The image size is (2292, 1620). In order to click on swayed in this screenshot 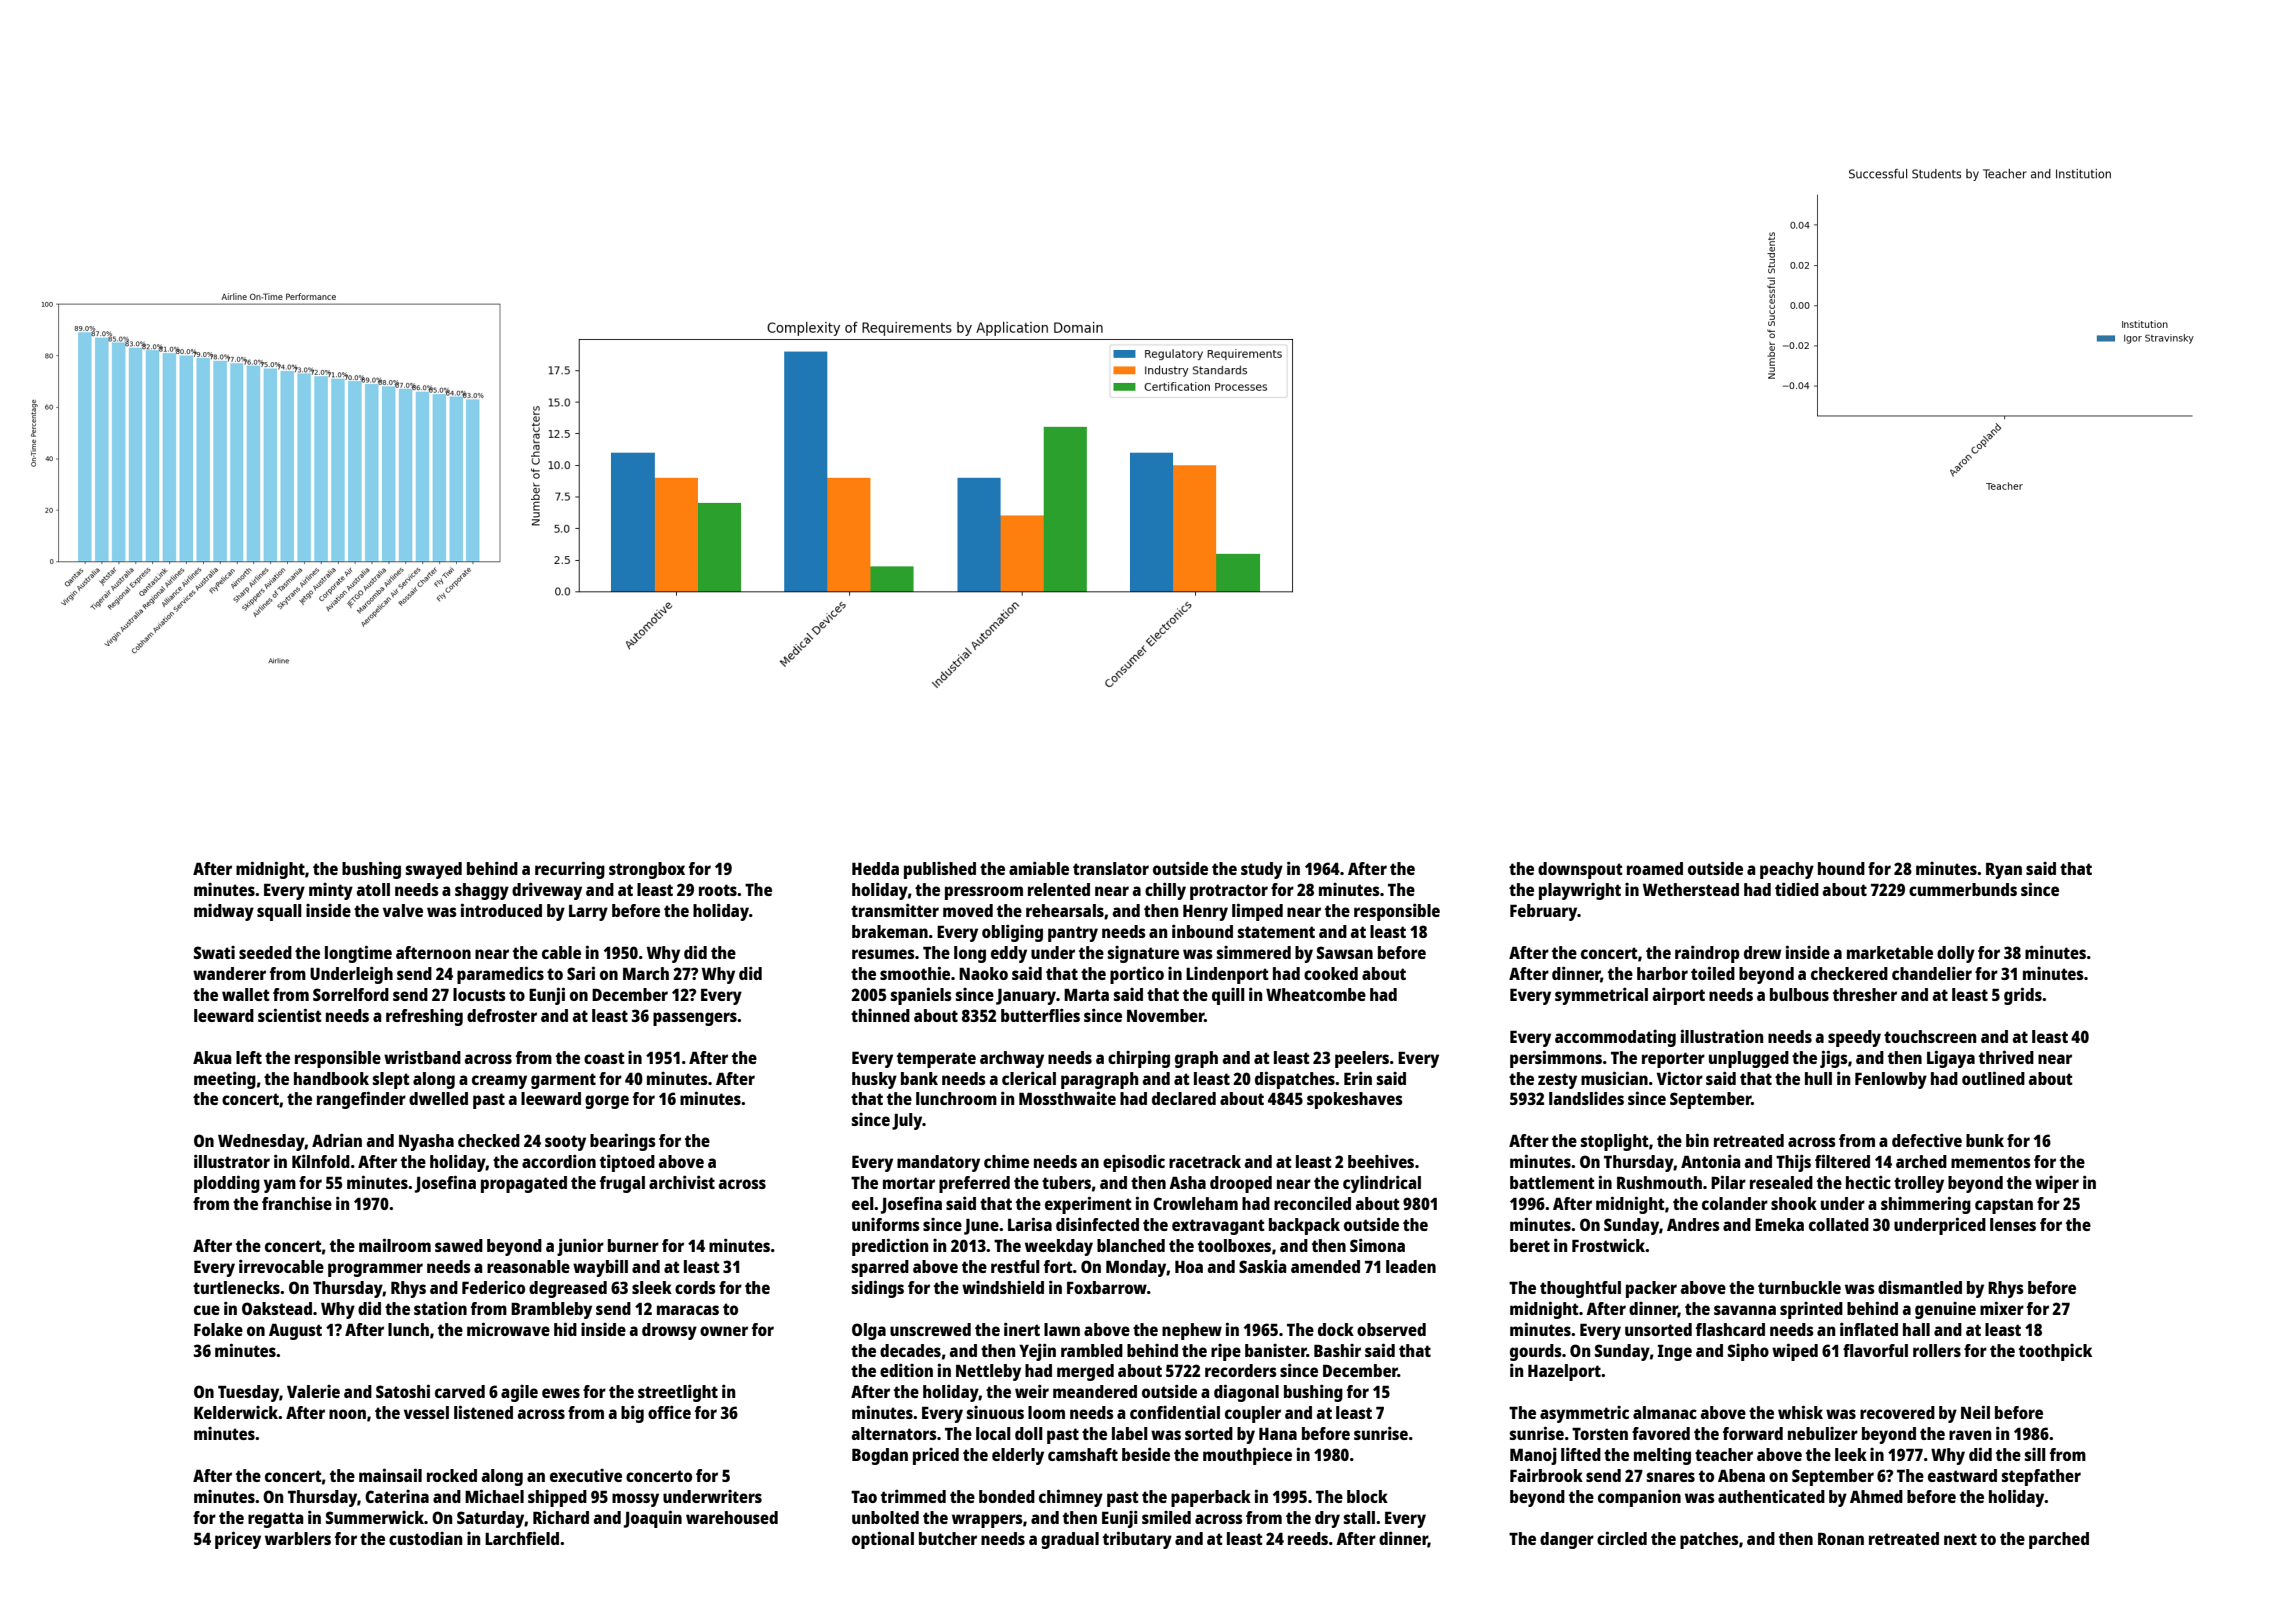, I will do `click(434, 870)`.
